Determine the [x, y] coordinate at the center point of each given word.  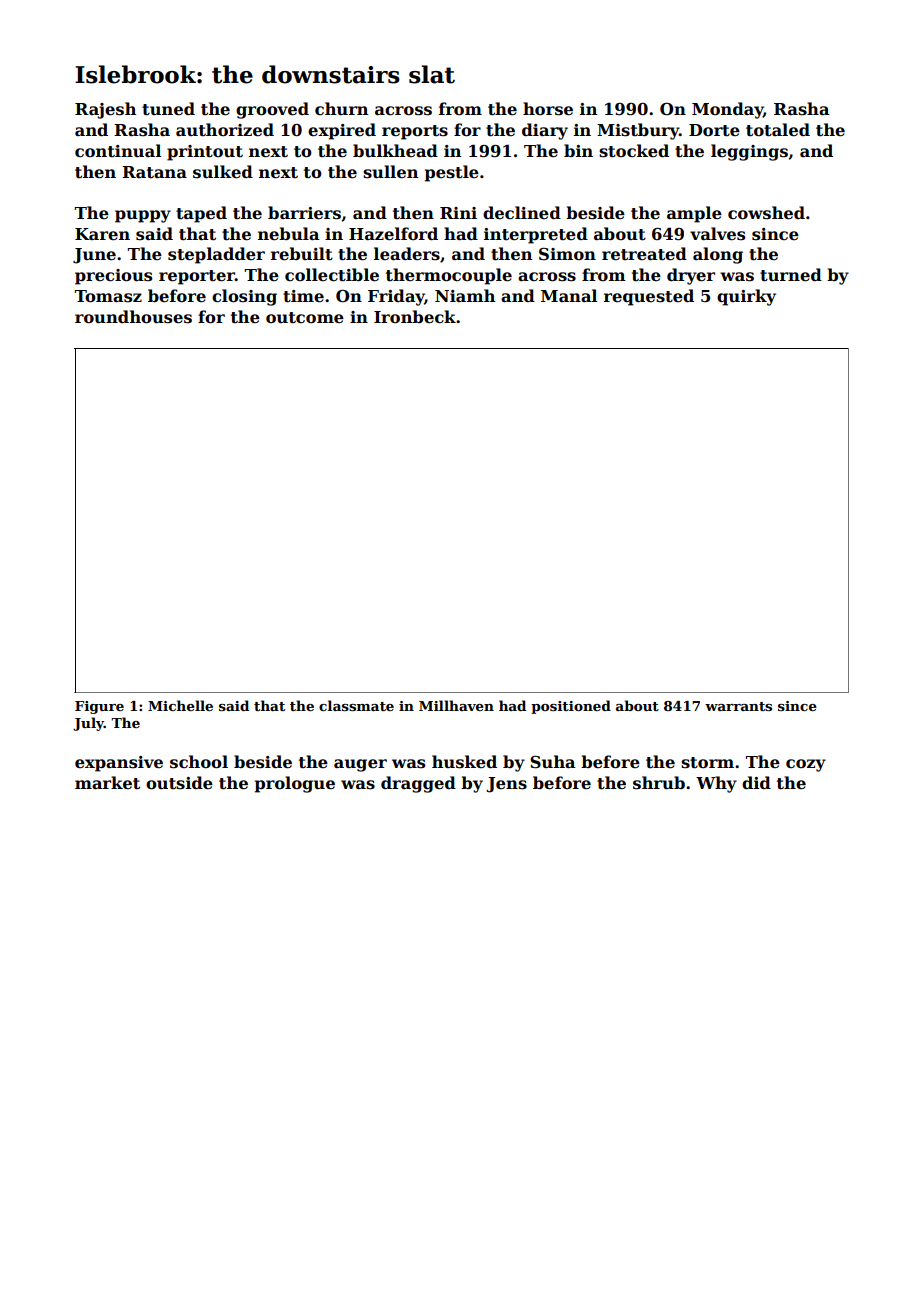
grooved [272, 110]
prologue [295, 784]
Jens [506, 785]
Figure [99, 707]
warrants [738, 706]
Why [716, 784]
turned [791, 275]
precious [113, 277]
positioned [571, 707]
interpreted [536, 235]
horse [548, 109]
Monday [727, 110]
